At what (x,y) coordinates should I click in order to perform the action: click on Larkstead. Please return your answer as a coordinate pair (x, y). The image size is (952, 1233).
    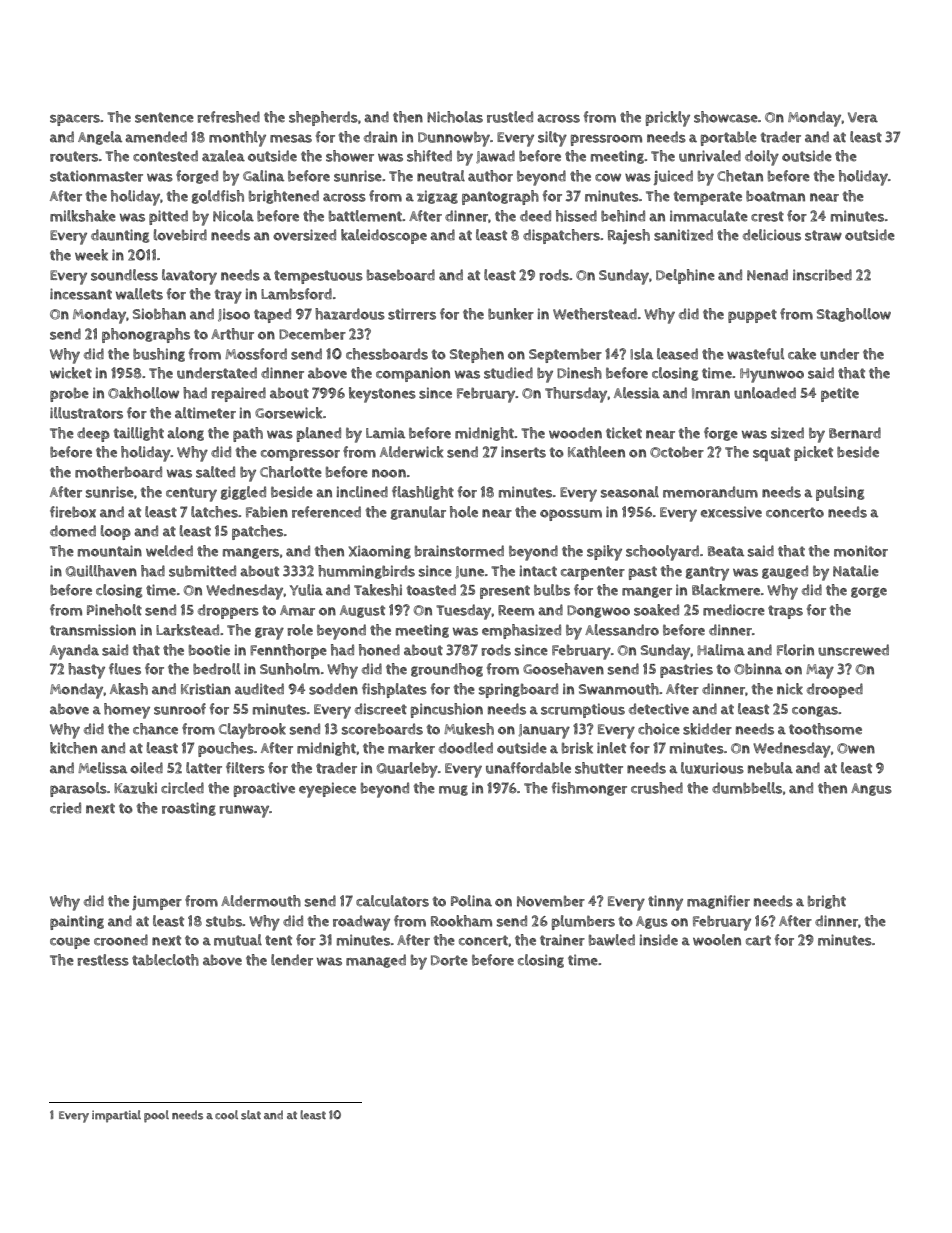
    Looking at the image, I should click on (187, 630).
